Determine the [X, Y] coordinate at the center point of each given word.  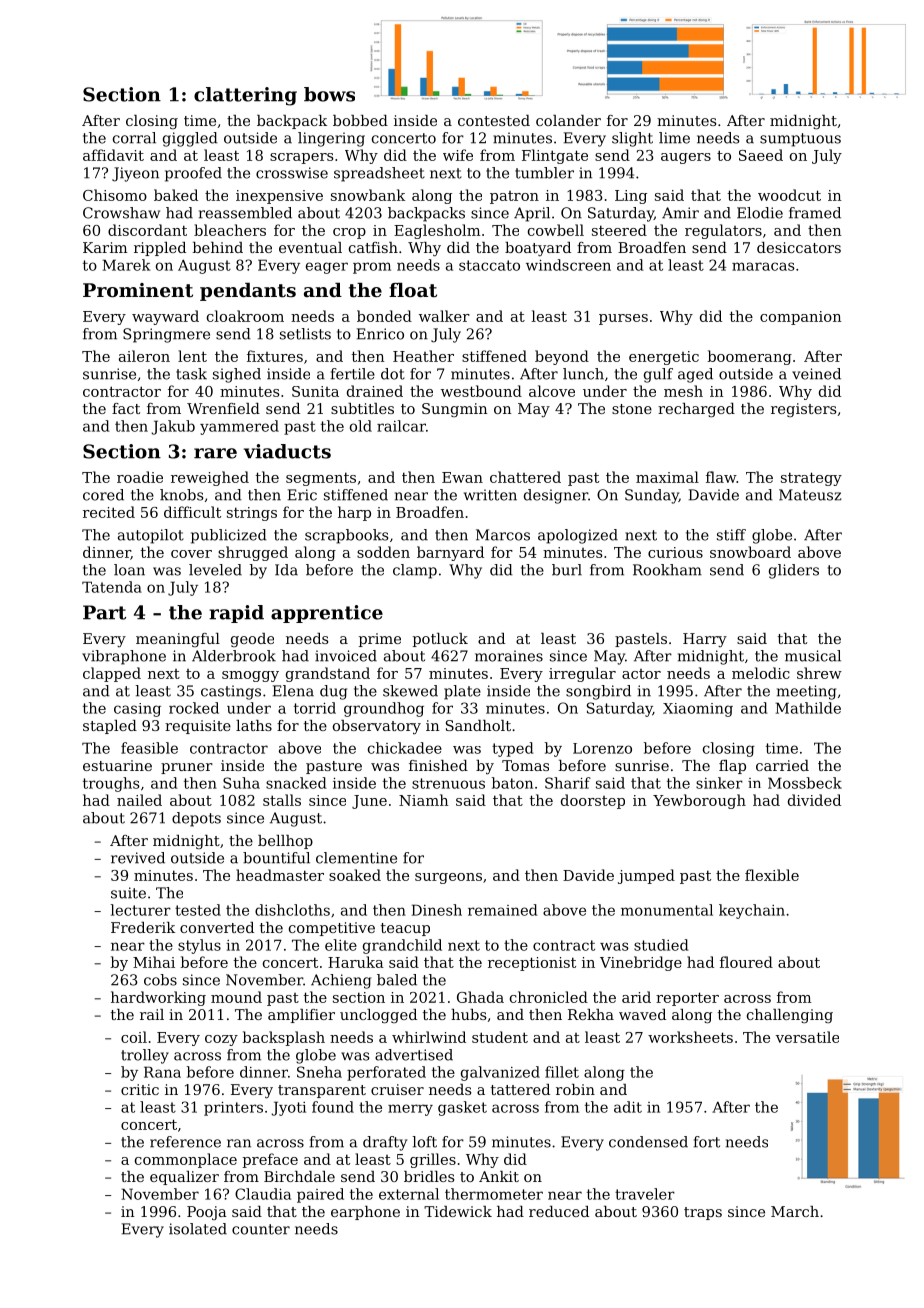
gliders [794, 571]
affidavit [113, 155]
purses [623, 319]
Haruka [356, 962]
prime [380, 640]
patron [514, 197]
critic [140, 1089]
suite [128, 893]
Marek [126, 265]
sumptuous [800, 140]
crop [349, 233]
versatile [807, 1037]
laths [254, 725]
